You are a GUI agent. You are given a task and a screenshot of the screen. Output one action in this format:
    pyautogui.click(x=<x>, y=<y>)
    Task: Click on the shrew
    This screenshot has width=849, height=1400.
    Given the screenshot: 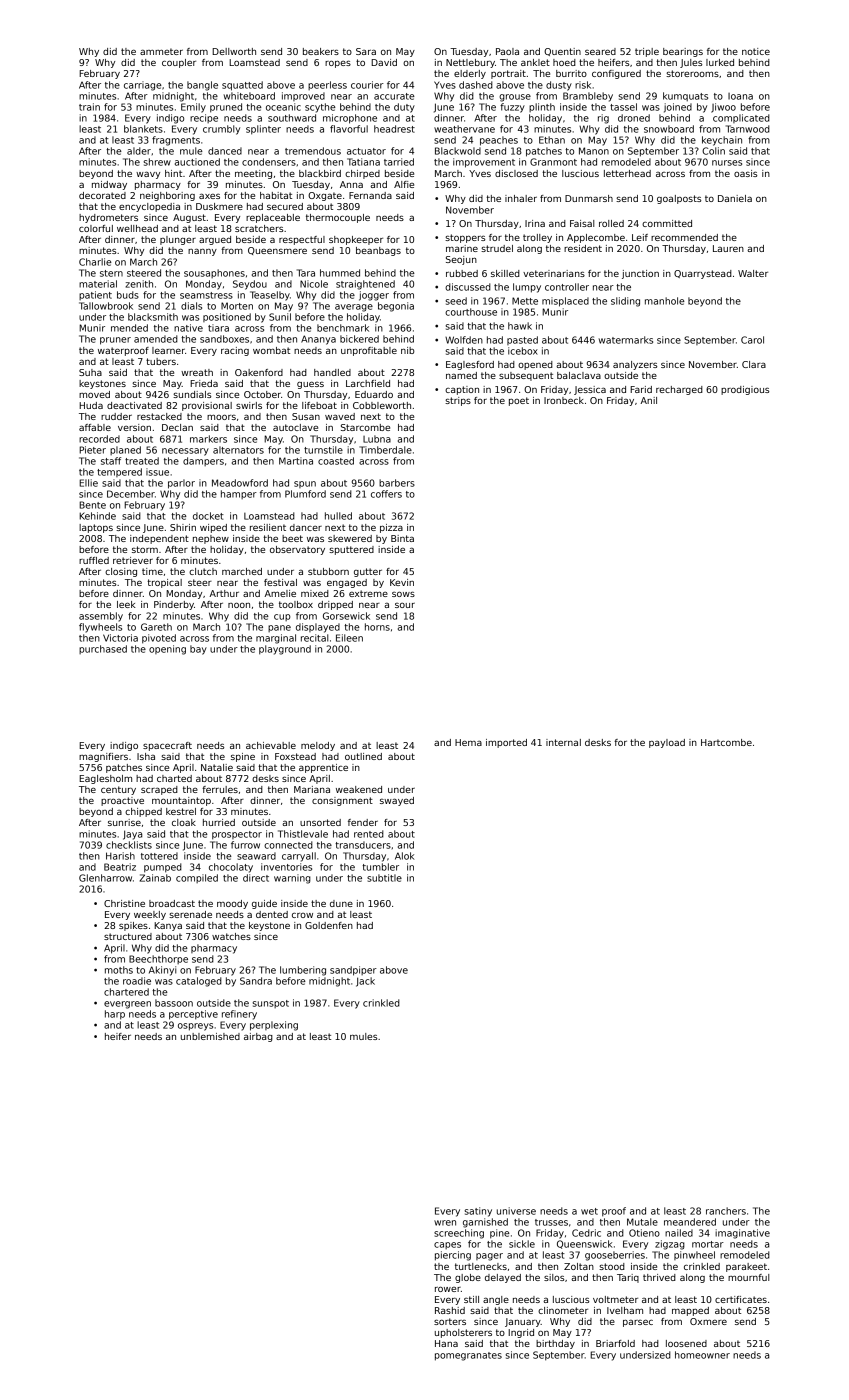 What is the action you would take?
    pyautogui.click(x=157, y=162)
